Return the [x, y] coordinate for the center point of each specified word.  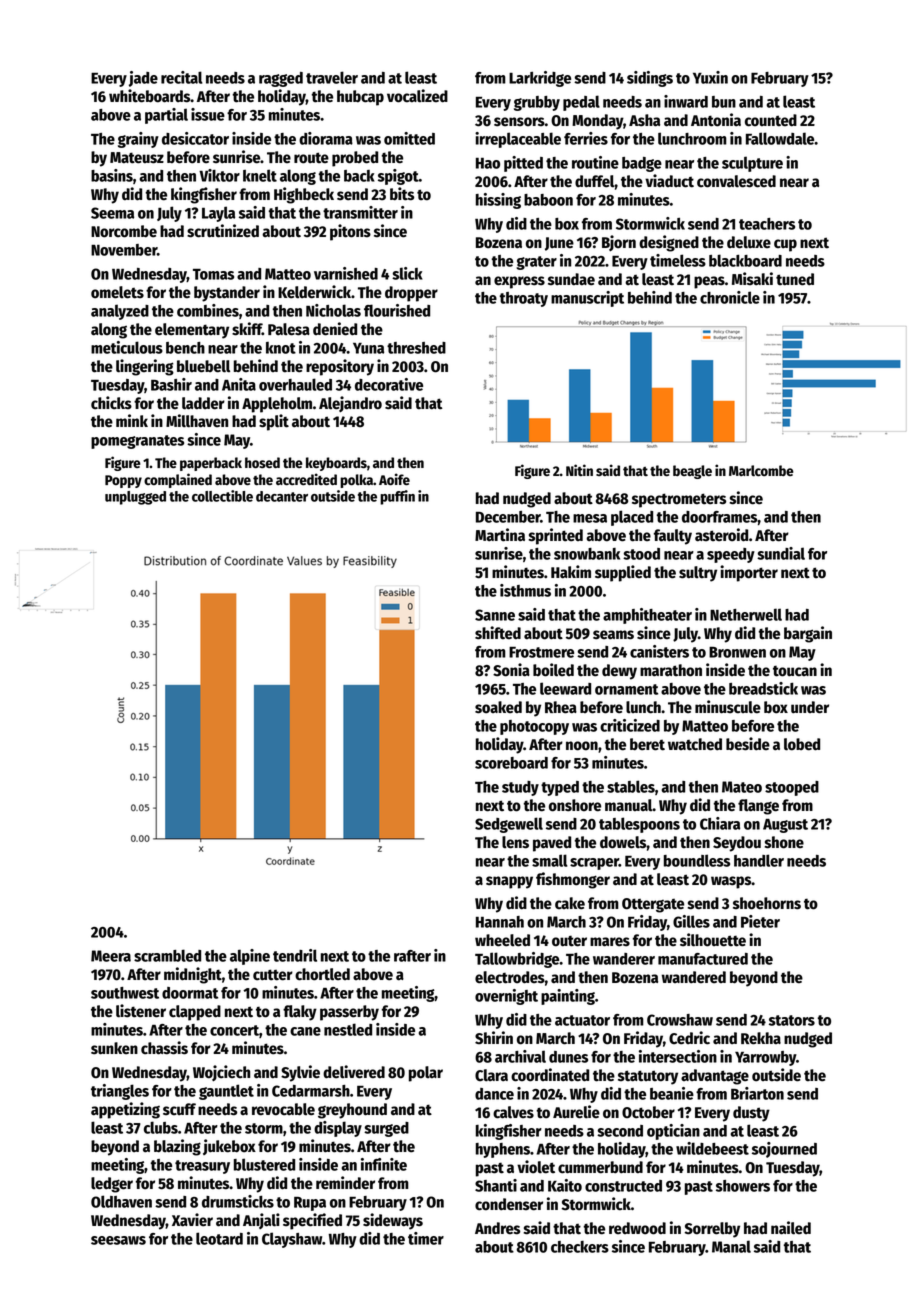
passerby [349, 1013]
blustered [264, 1164]
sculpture [752, 164]
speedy [731, 555]
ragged [281, 79]
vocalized [417, 96]
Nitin [579, 470]
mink [132, 420]
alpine [250, 957]
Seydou [737, 844]
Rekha [761, 1038]
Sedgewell [509, 825]
